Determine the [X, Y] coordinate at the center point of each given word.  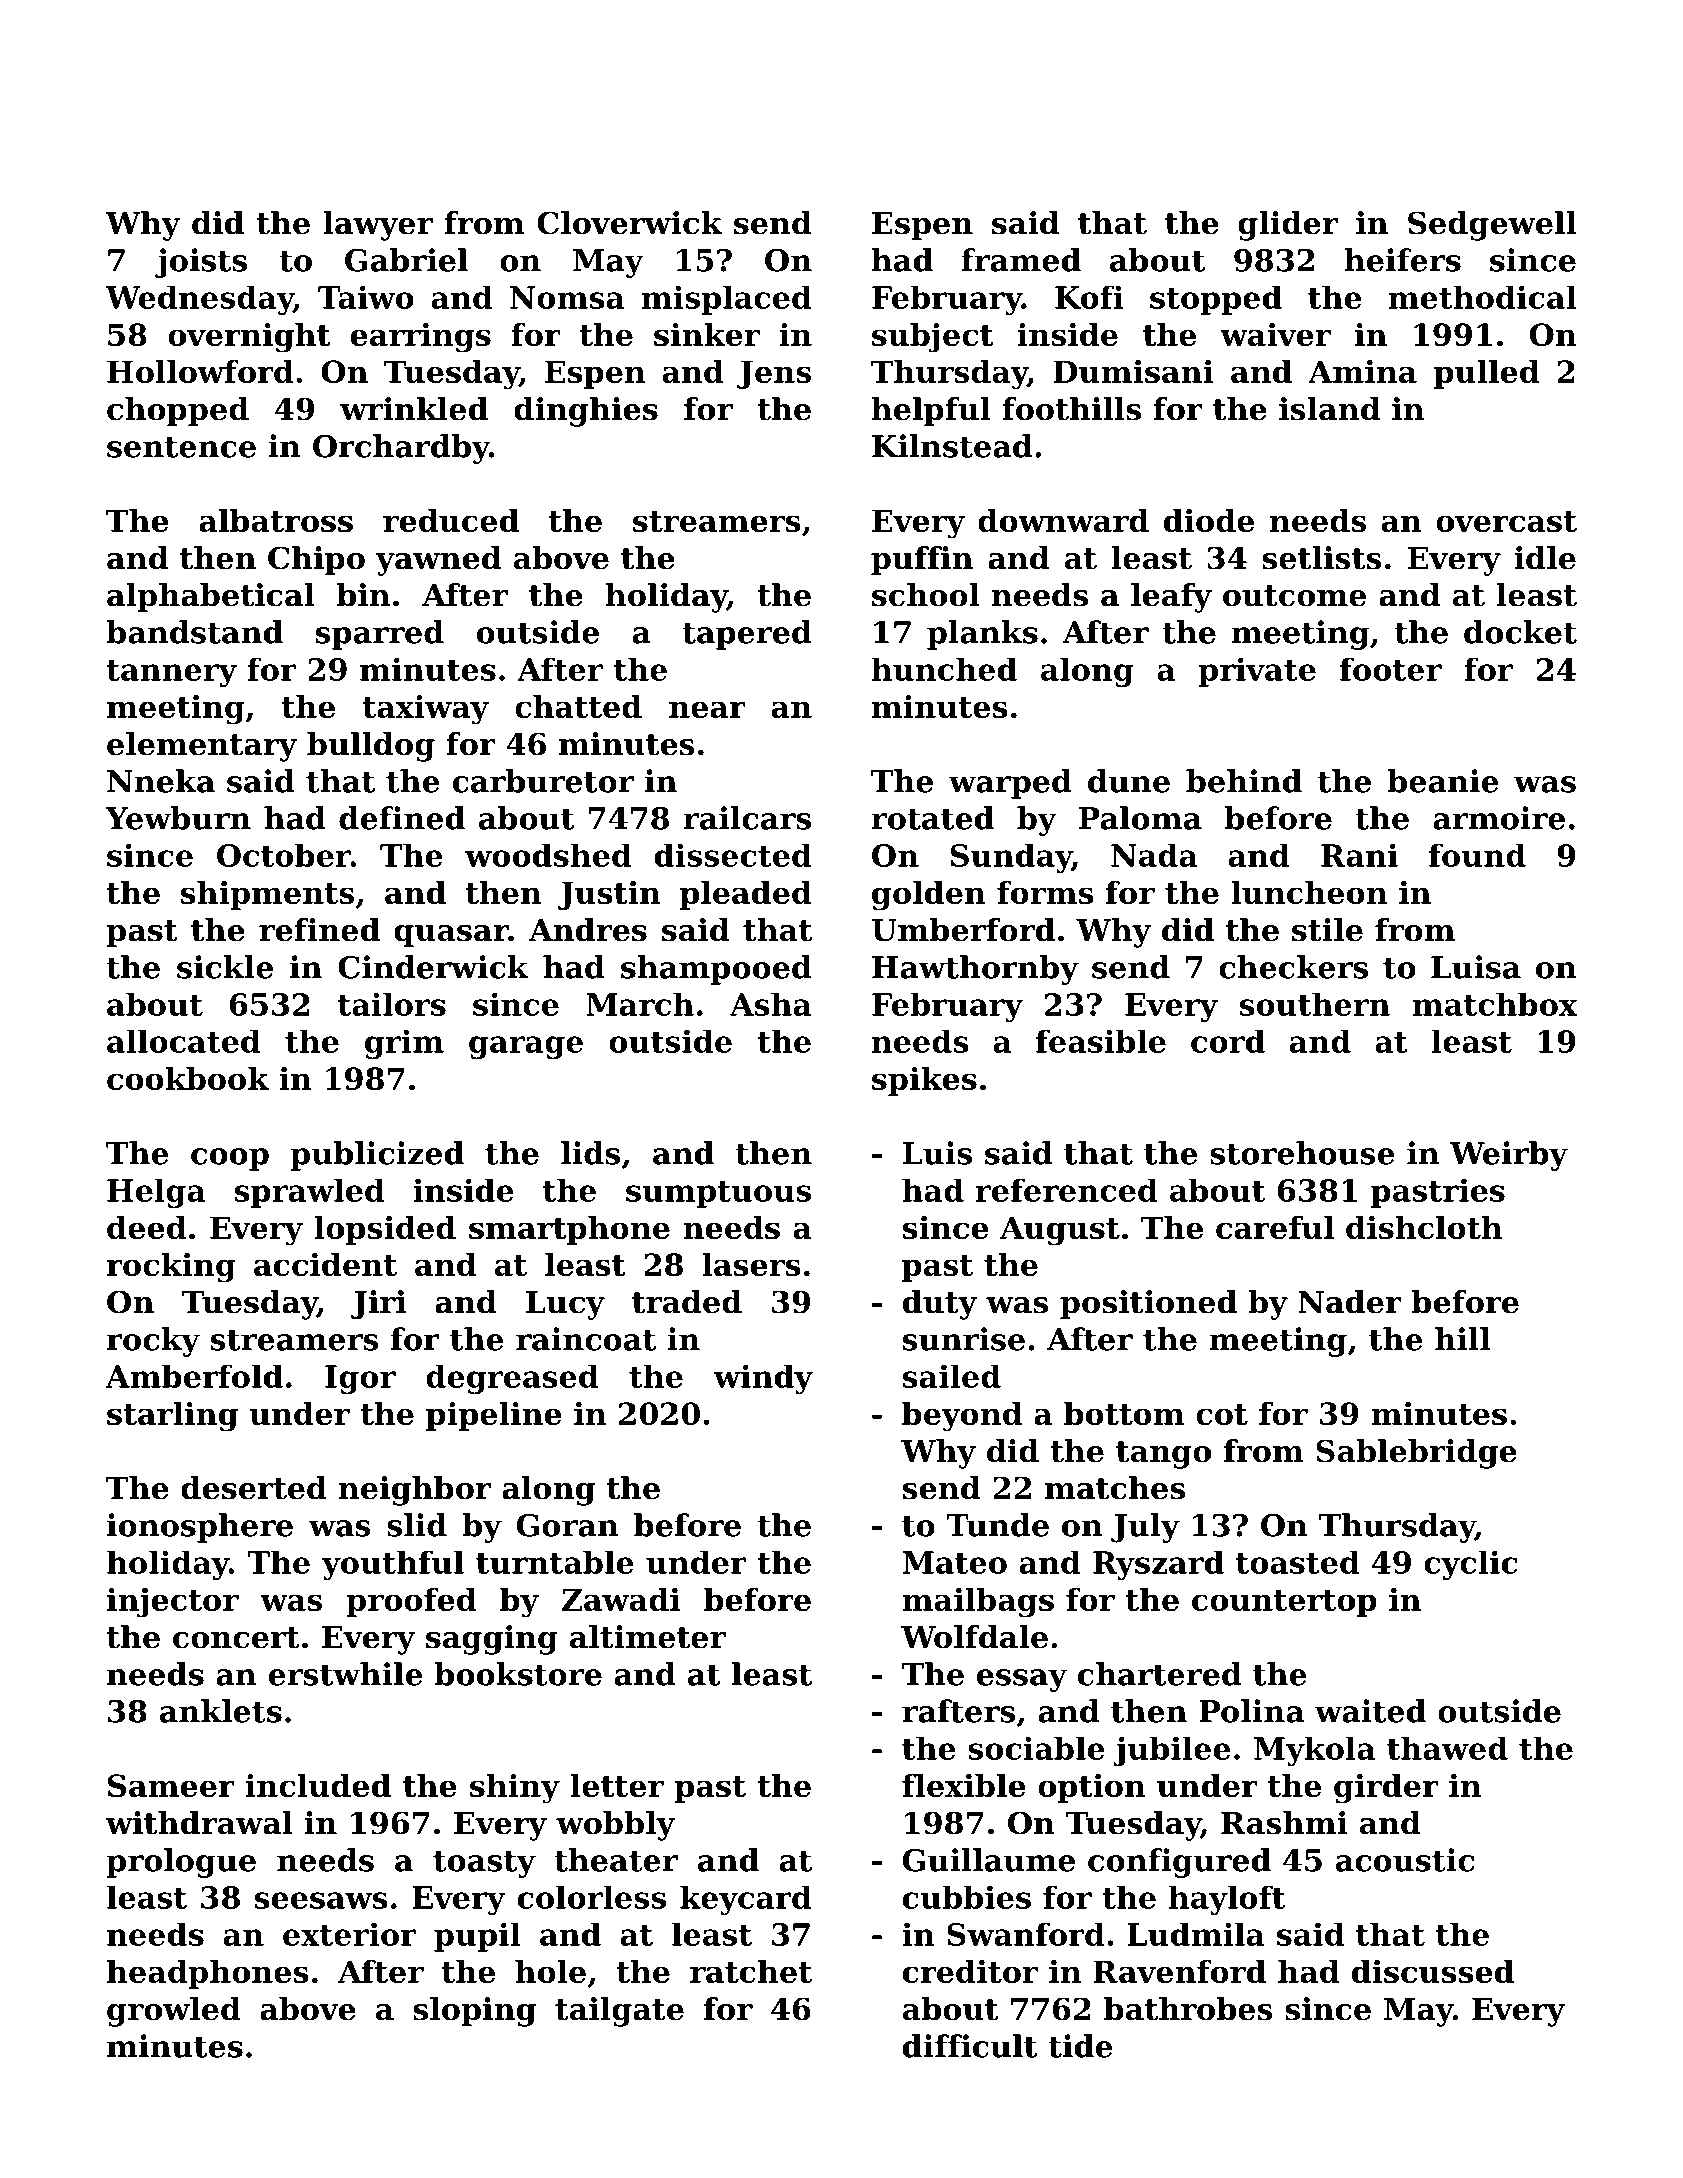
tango [1163, 1455]
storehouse [1302, 1153]
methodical [1482, 297]
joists [201, 263]
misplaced [727, 300]
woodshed [548, 855]
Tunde [997, 1525]
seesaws [321, 1900]
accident [325, 1264]
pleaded [746, 895]
